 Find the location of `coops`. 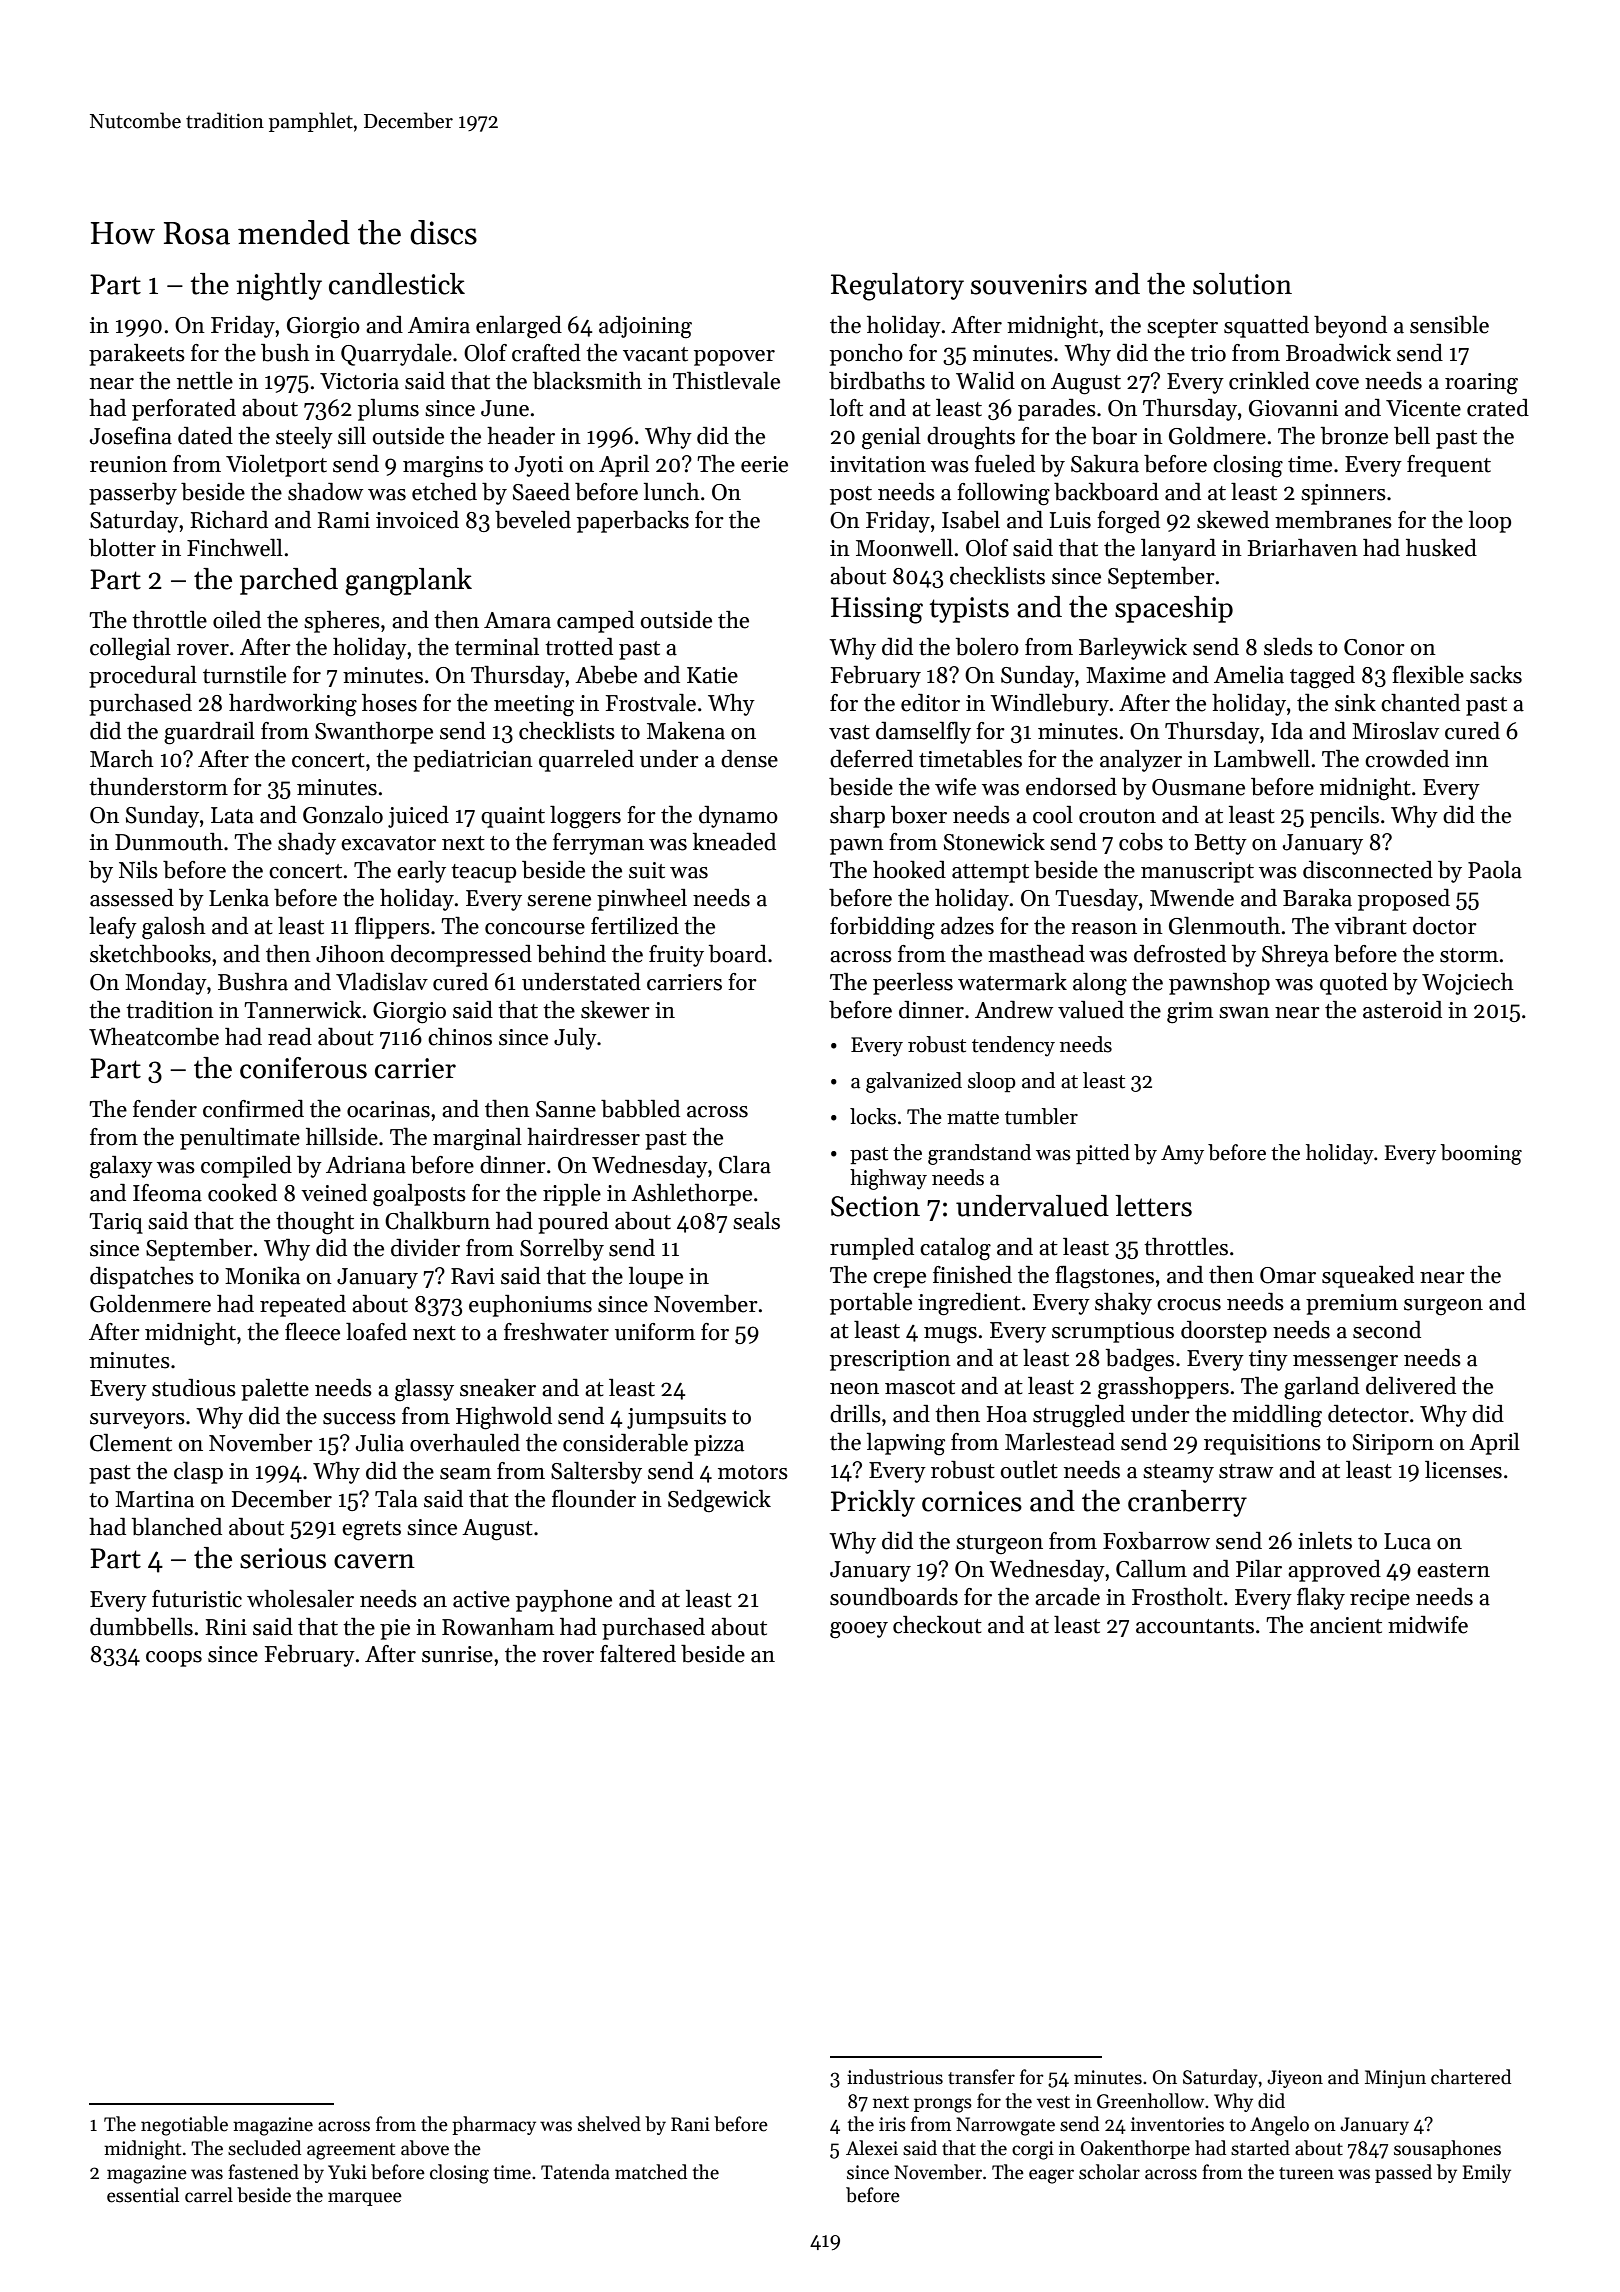

coops is located at coordinates (174, 1659).
